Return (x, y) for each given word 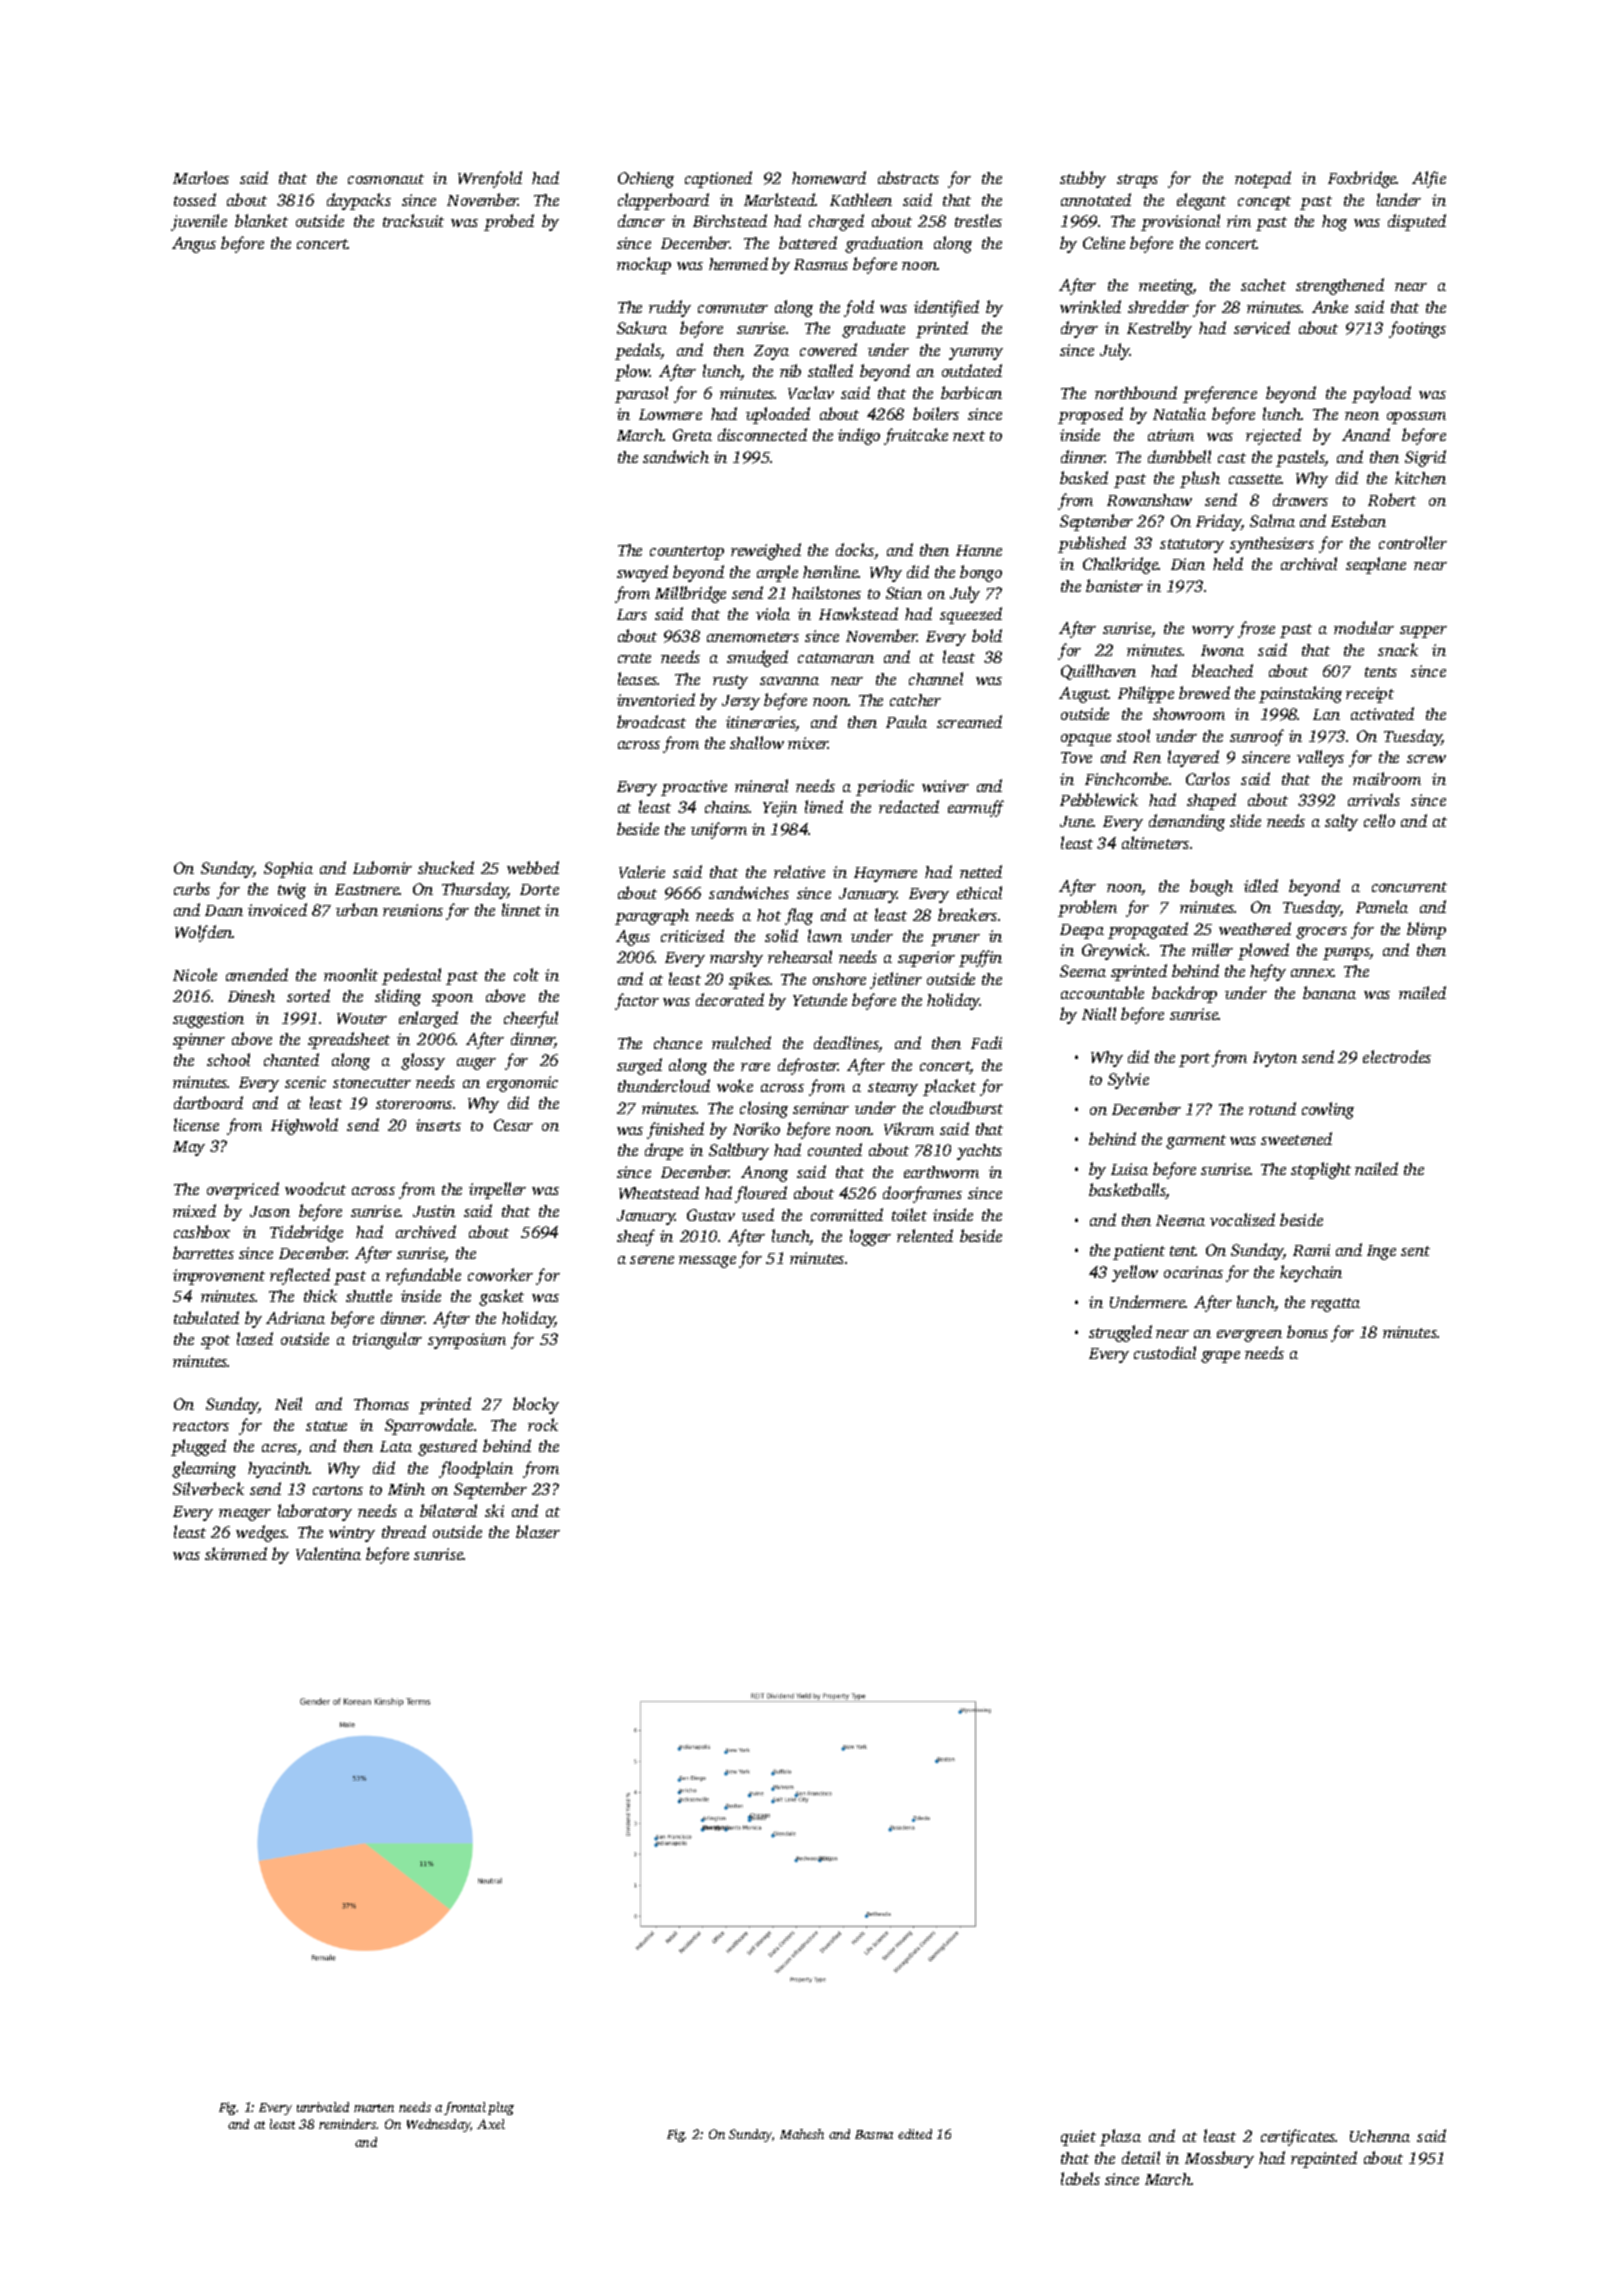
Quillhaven (1098, 672)
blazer (538, 1531)
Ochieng (646, 180)
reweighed (766, 551)
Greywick (1115, 951)
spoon (452, 1000)
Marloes (201, 177)
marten (374, 2108)
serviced (1262, 327)
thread (404, 1531)
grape (1220, 1357)
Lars (632, 614)
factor (637, 1001)
